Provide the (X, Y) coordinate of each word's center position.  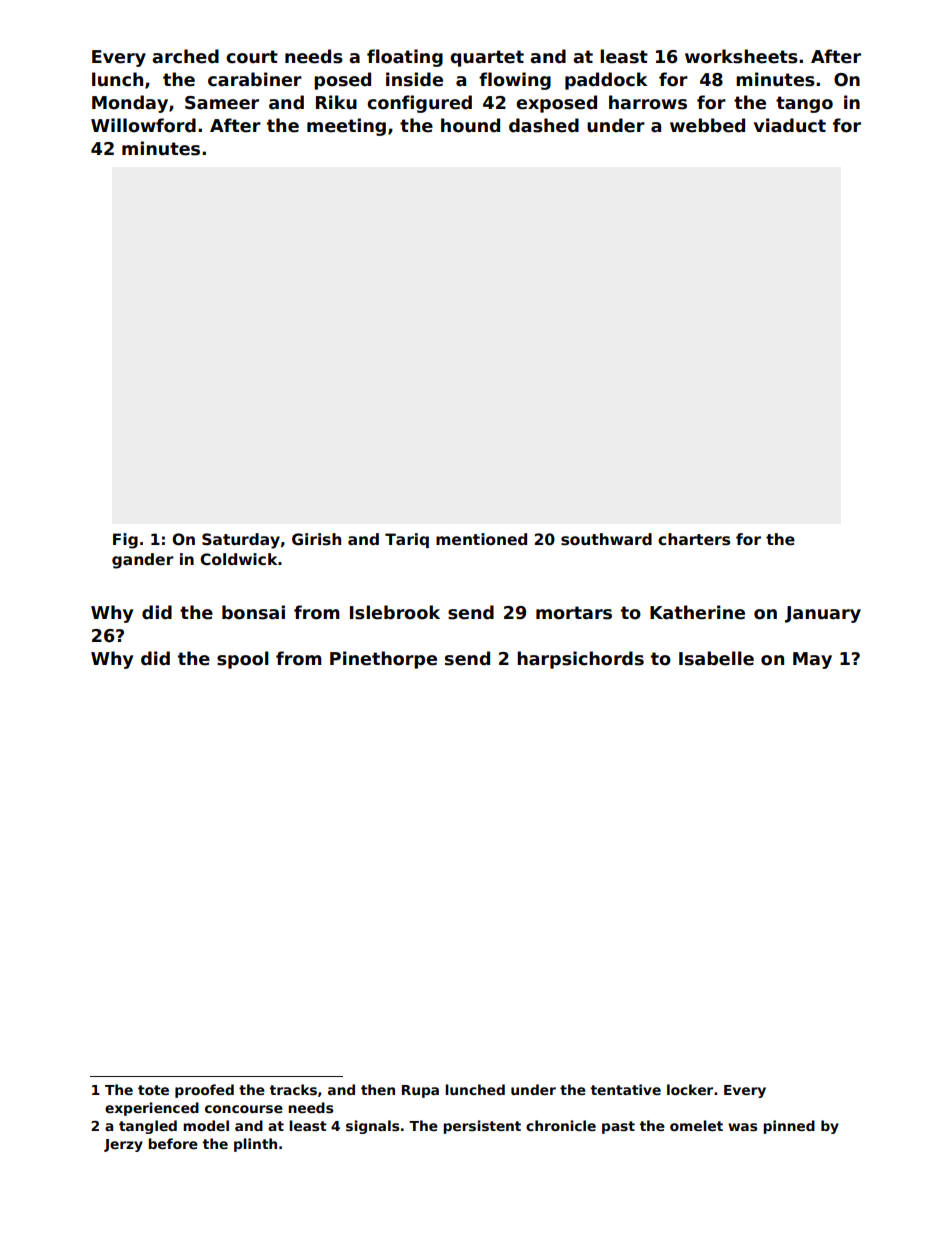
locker (690, 1089)
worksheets (741, 56)
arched (185, 56)
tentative (626, 1089)
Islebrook (395, 612)
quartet (487, 58)
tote (153, 1090)
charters (694, 539)
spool (243, 660)
